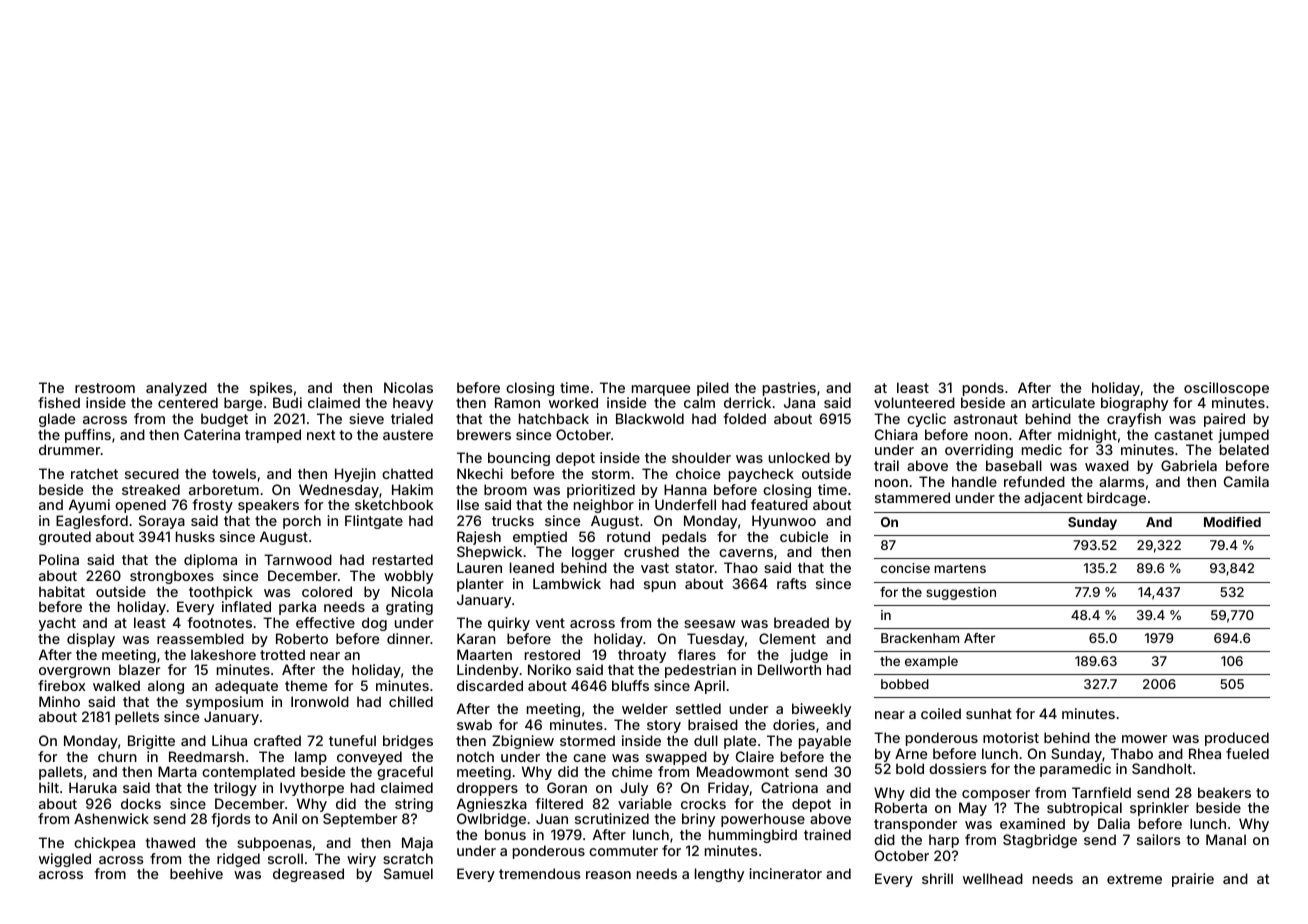 The image size is (1308, 924). I want to click on extreme, so click(1134, 879).
